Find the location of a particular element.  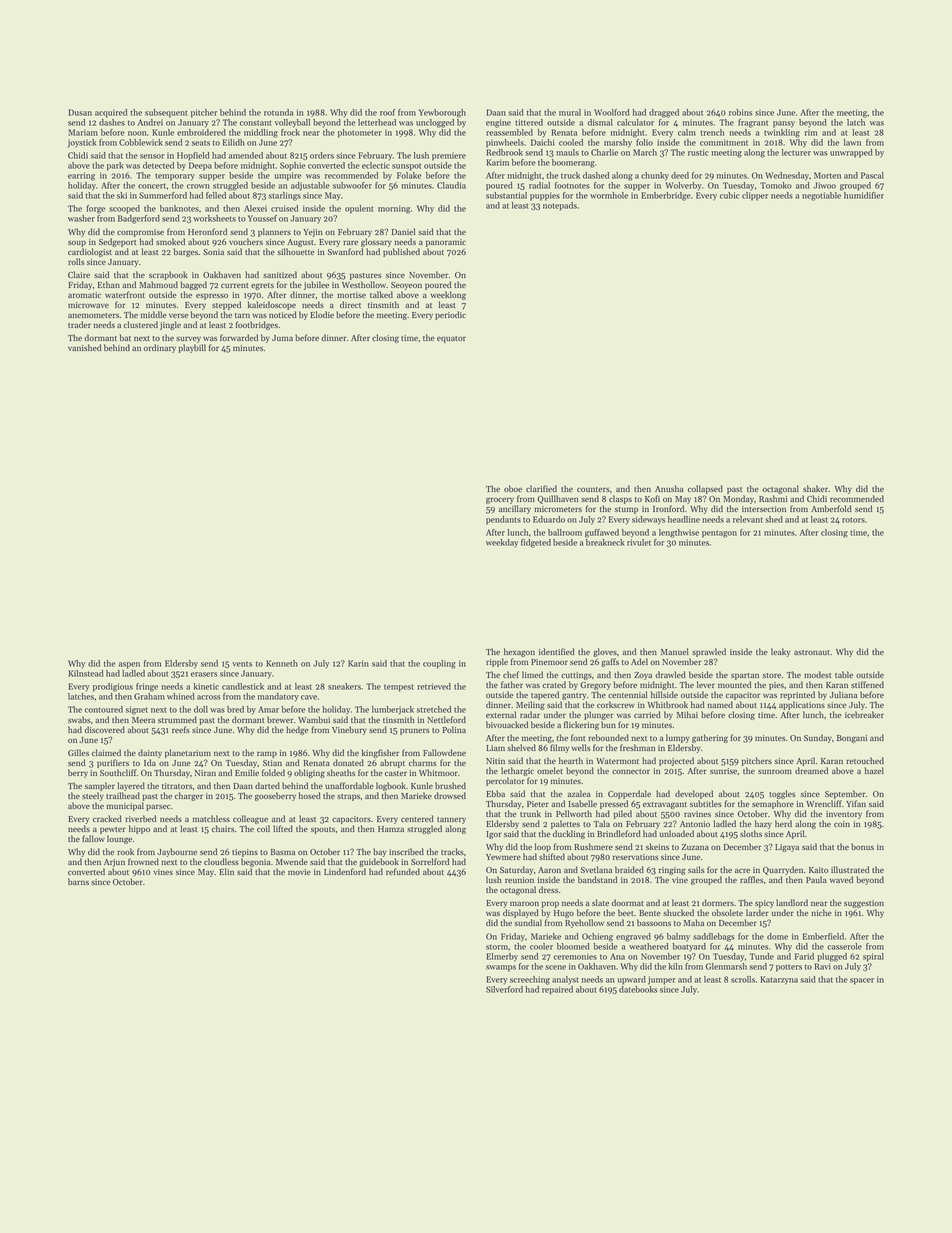

pendants is located at coordinates (503, 520).
